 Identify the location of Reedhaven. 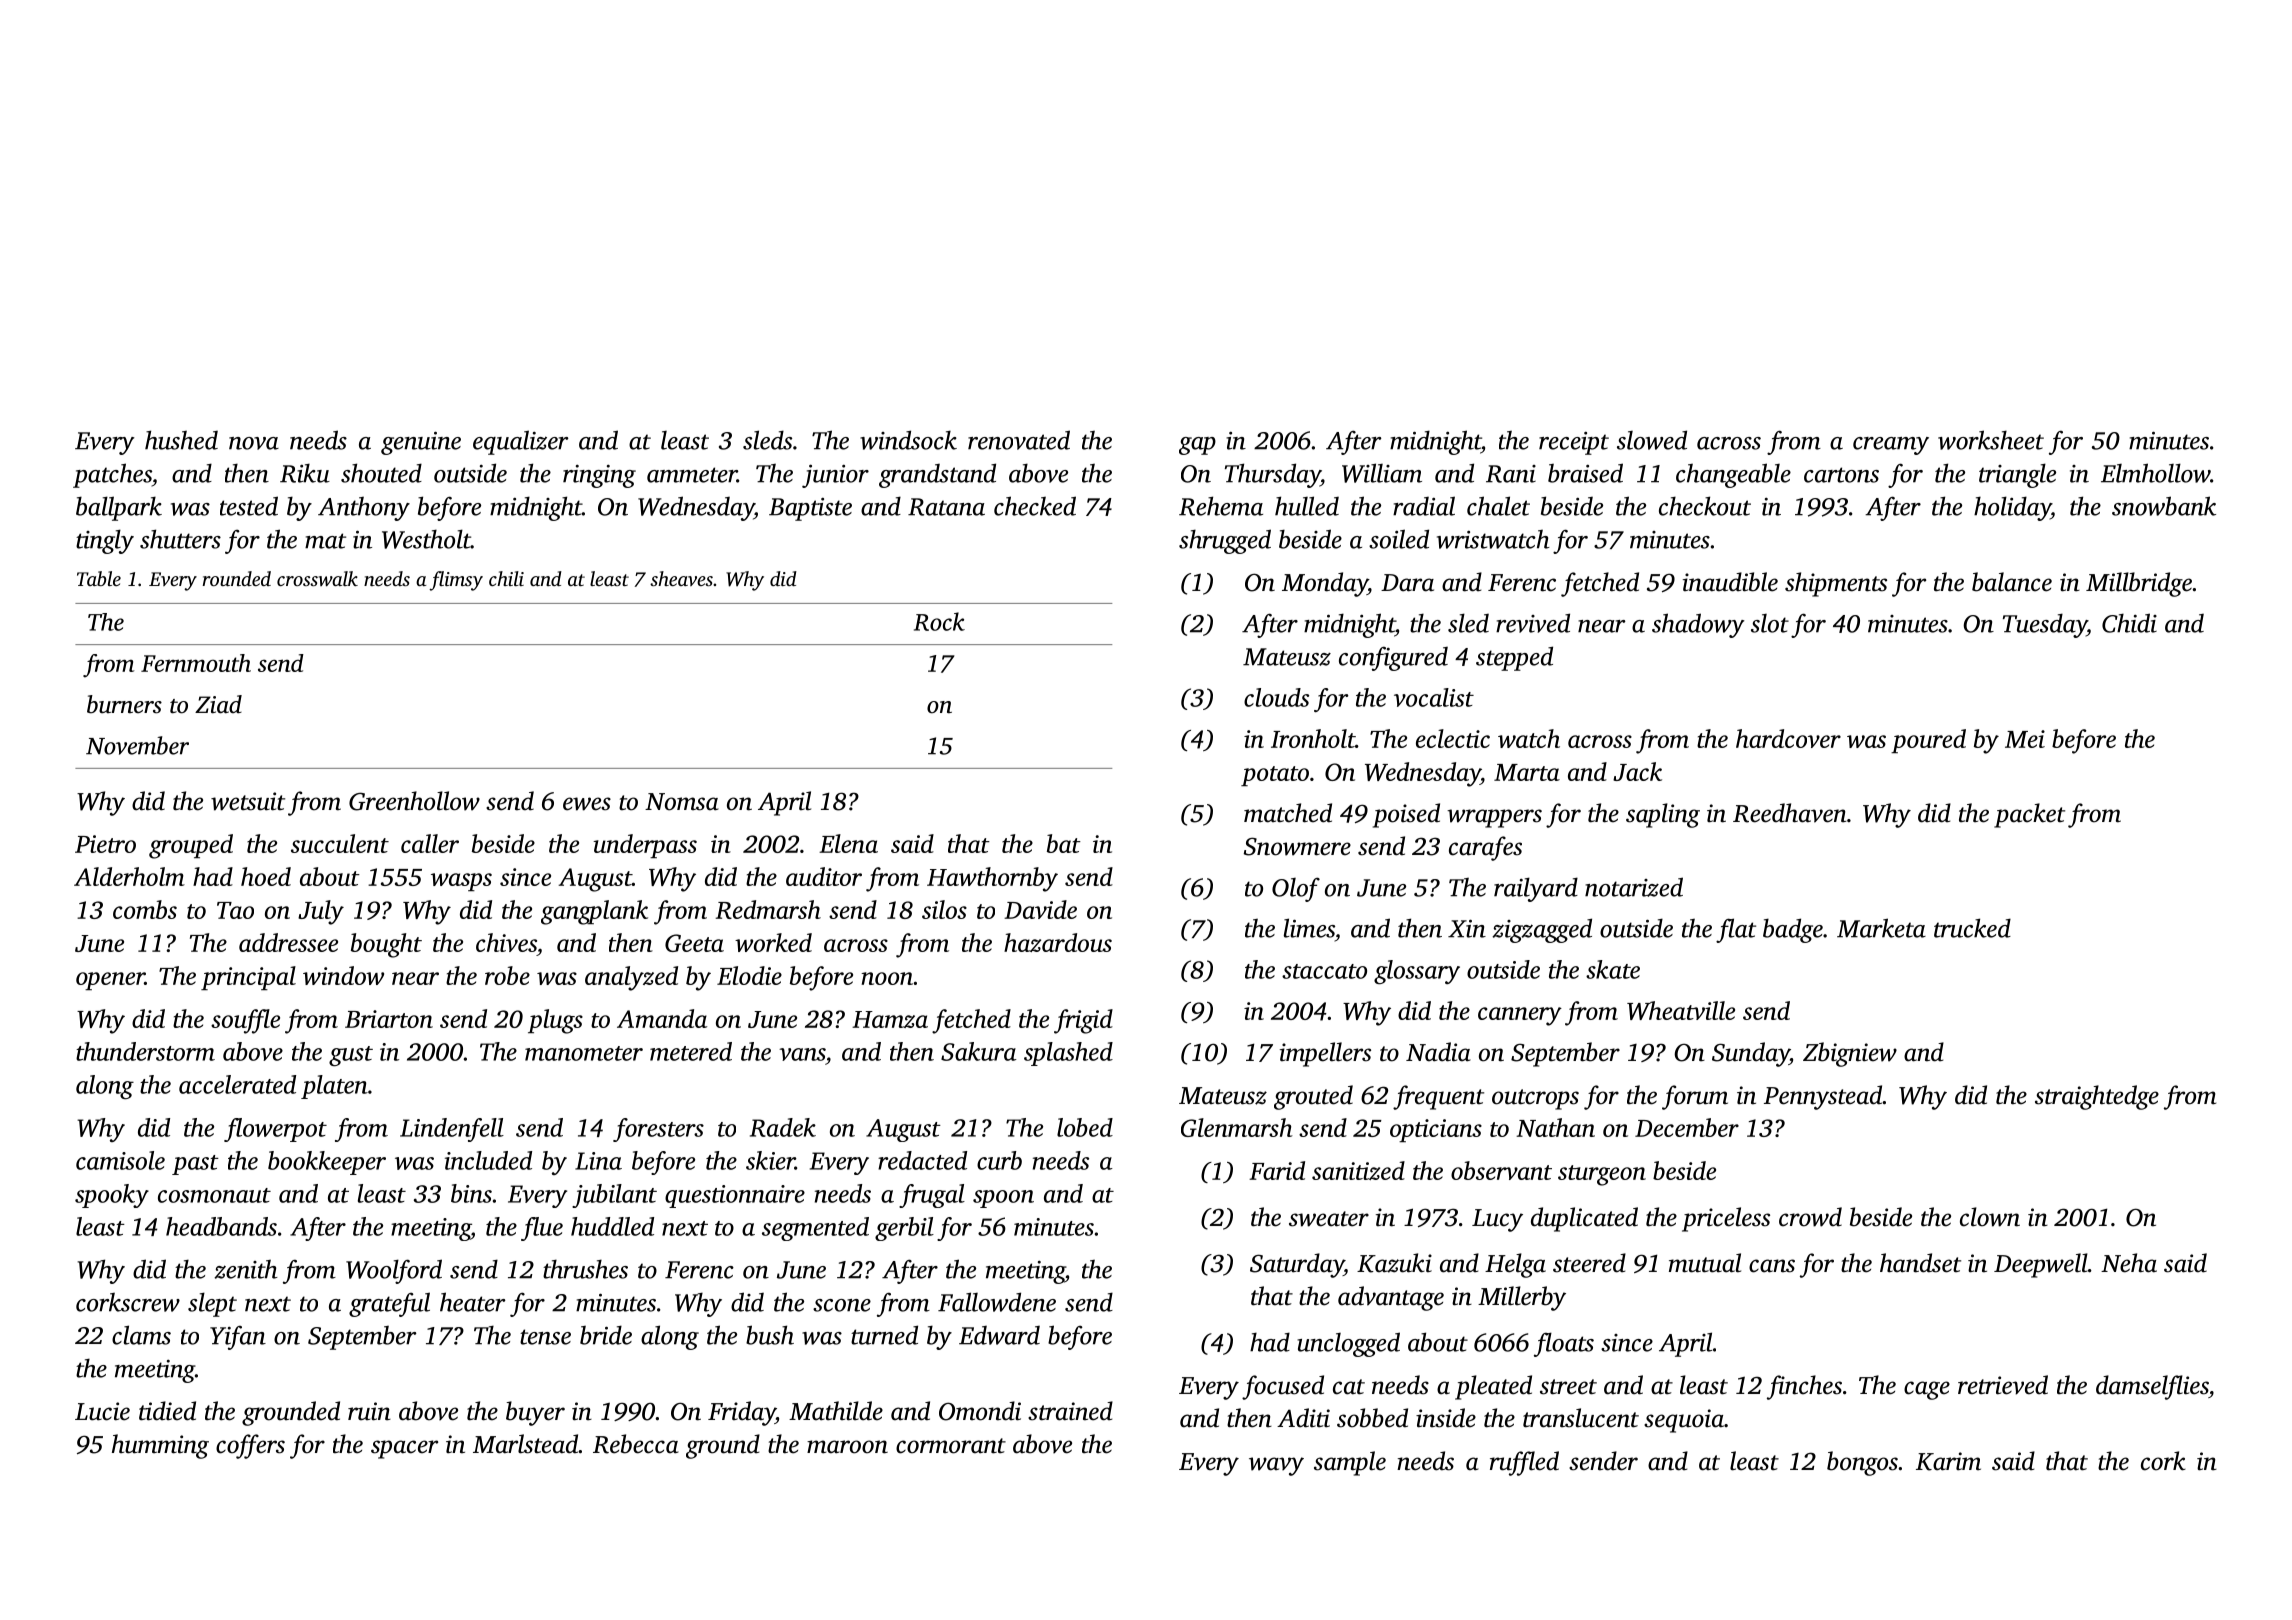
(1790, 813).
